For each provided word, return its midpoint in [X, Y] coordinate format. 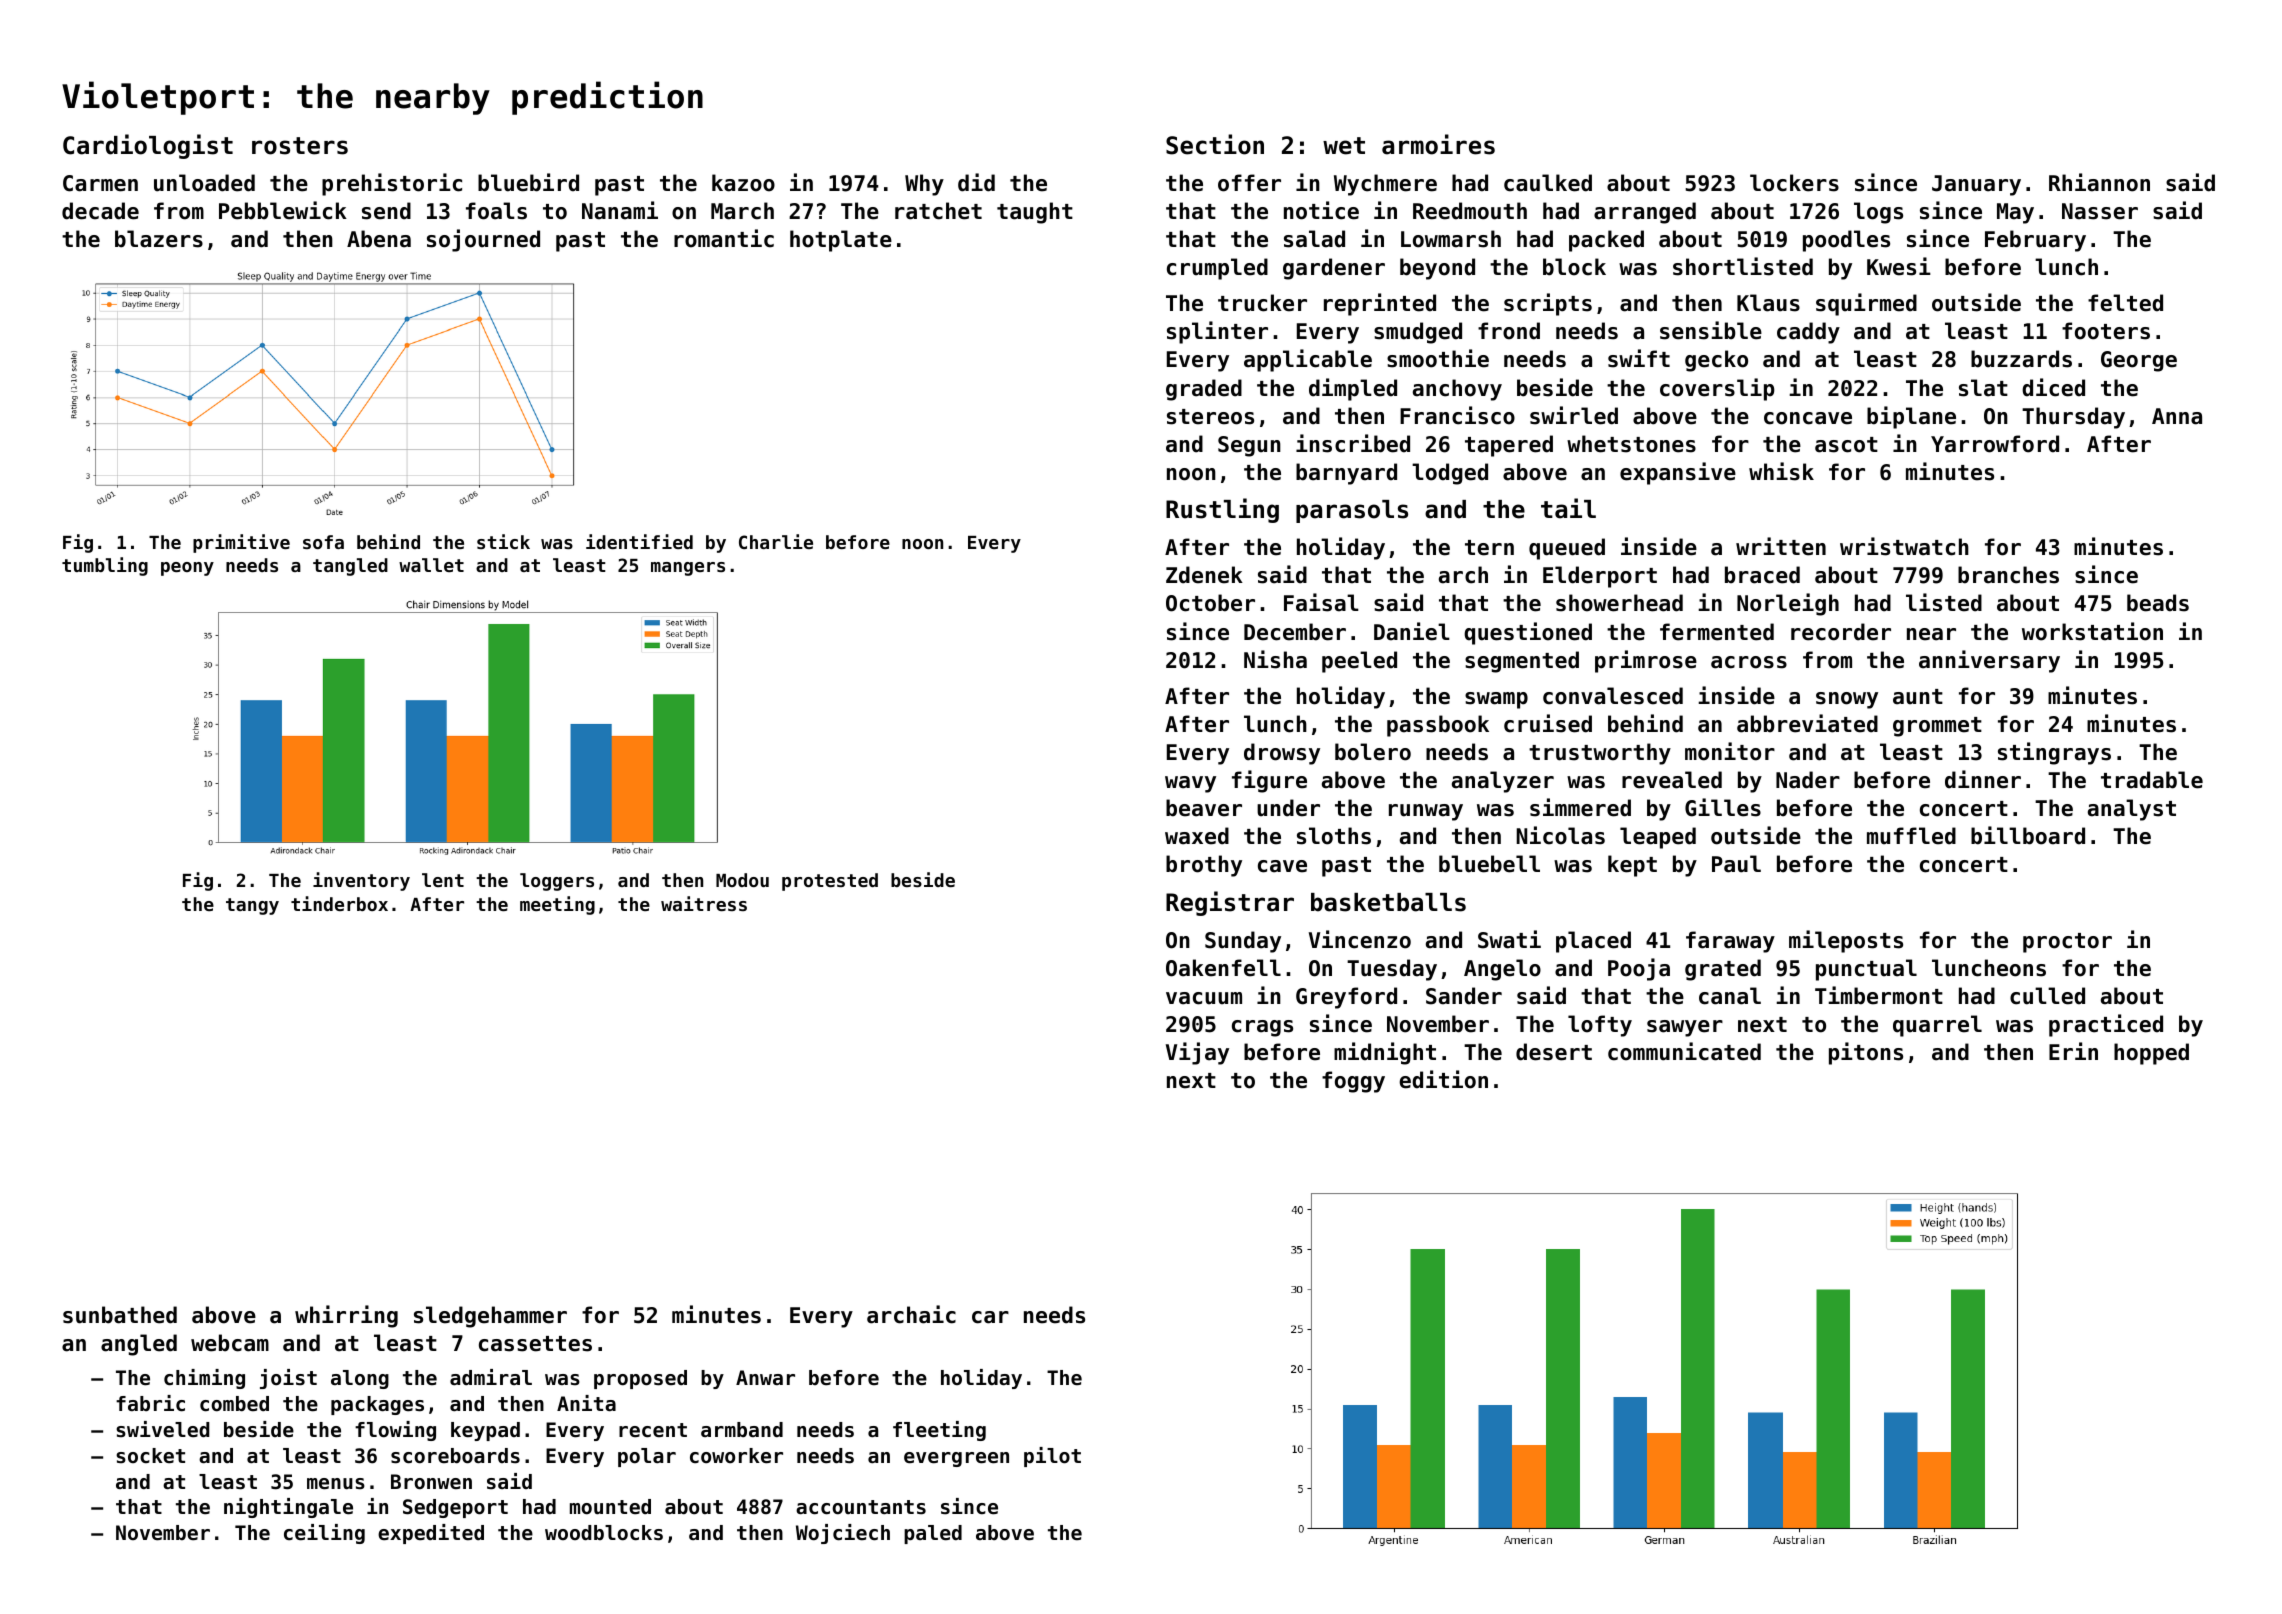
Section [1215, 144]
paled [933, 1534]
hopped [2151, 1054]
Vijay [1197, 1053]
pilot [1052, 1457]
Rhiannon [2099, 182]
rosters [300, 146]
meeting [557, 905]
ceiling [324, 1534]
